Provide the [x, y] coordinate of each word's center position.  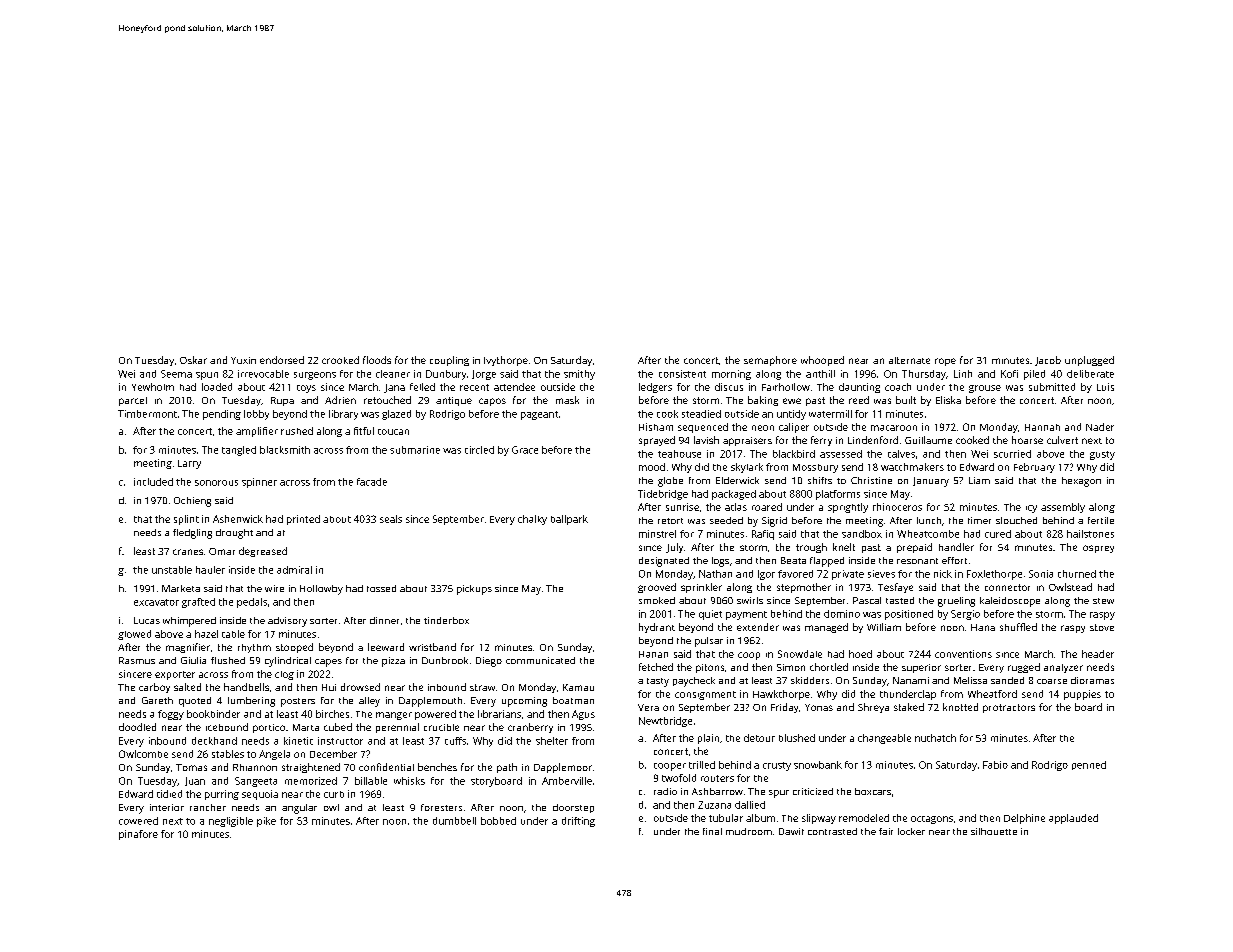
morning [731, 375]
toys [306, 389]
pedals [252, 603]
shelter [552, 741]
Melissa [970, 680]
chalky [532, 520]
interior [167, 807]
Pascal [867, 600]
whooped [822, 361]
